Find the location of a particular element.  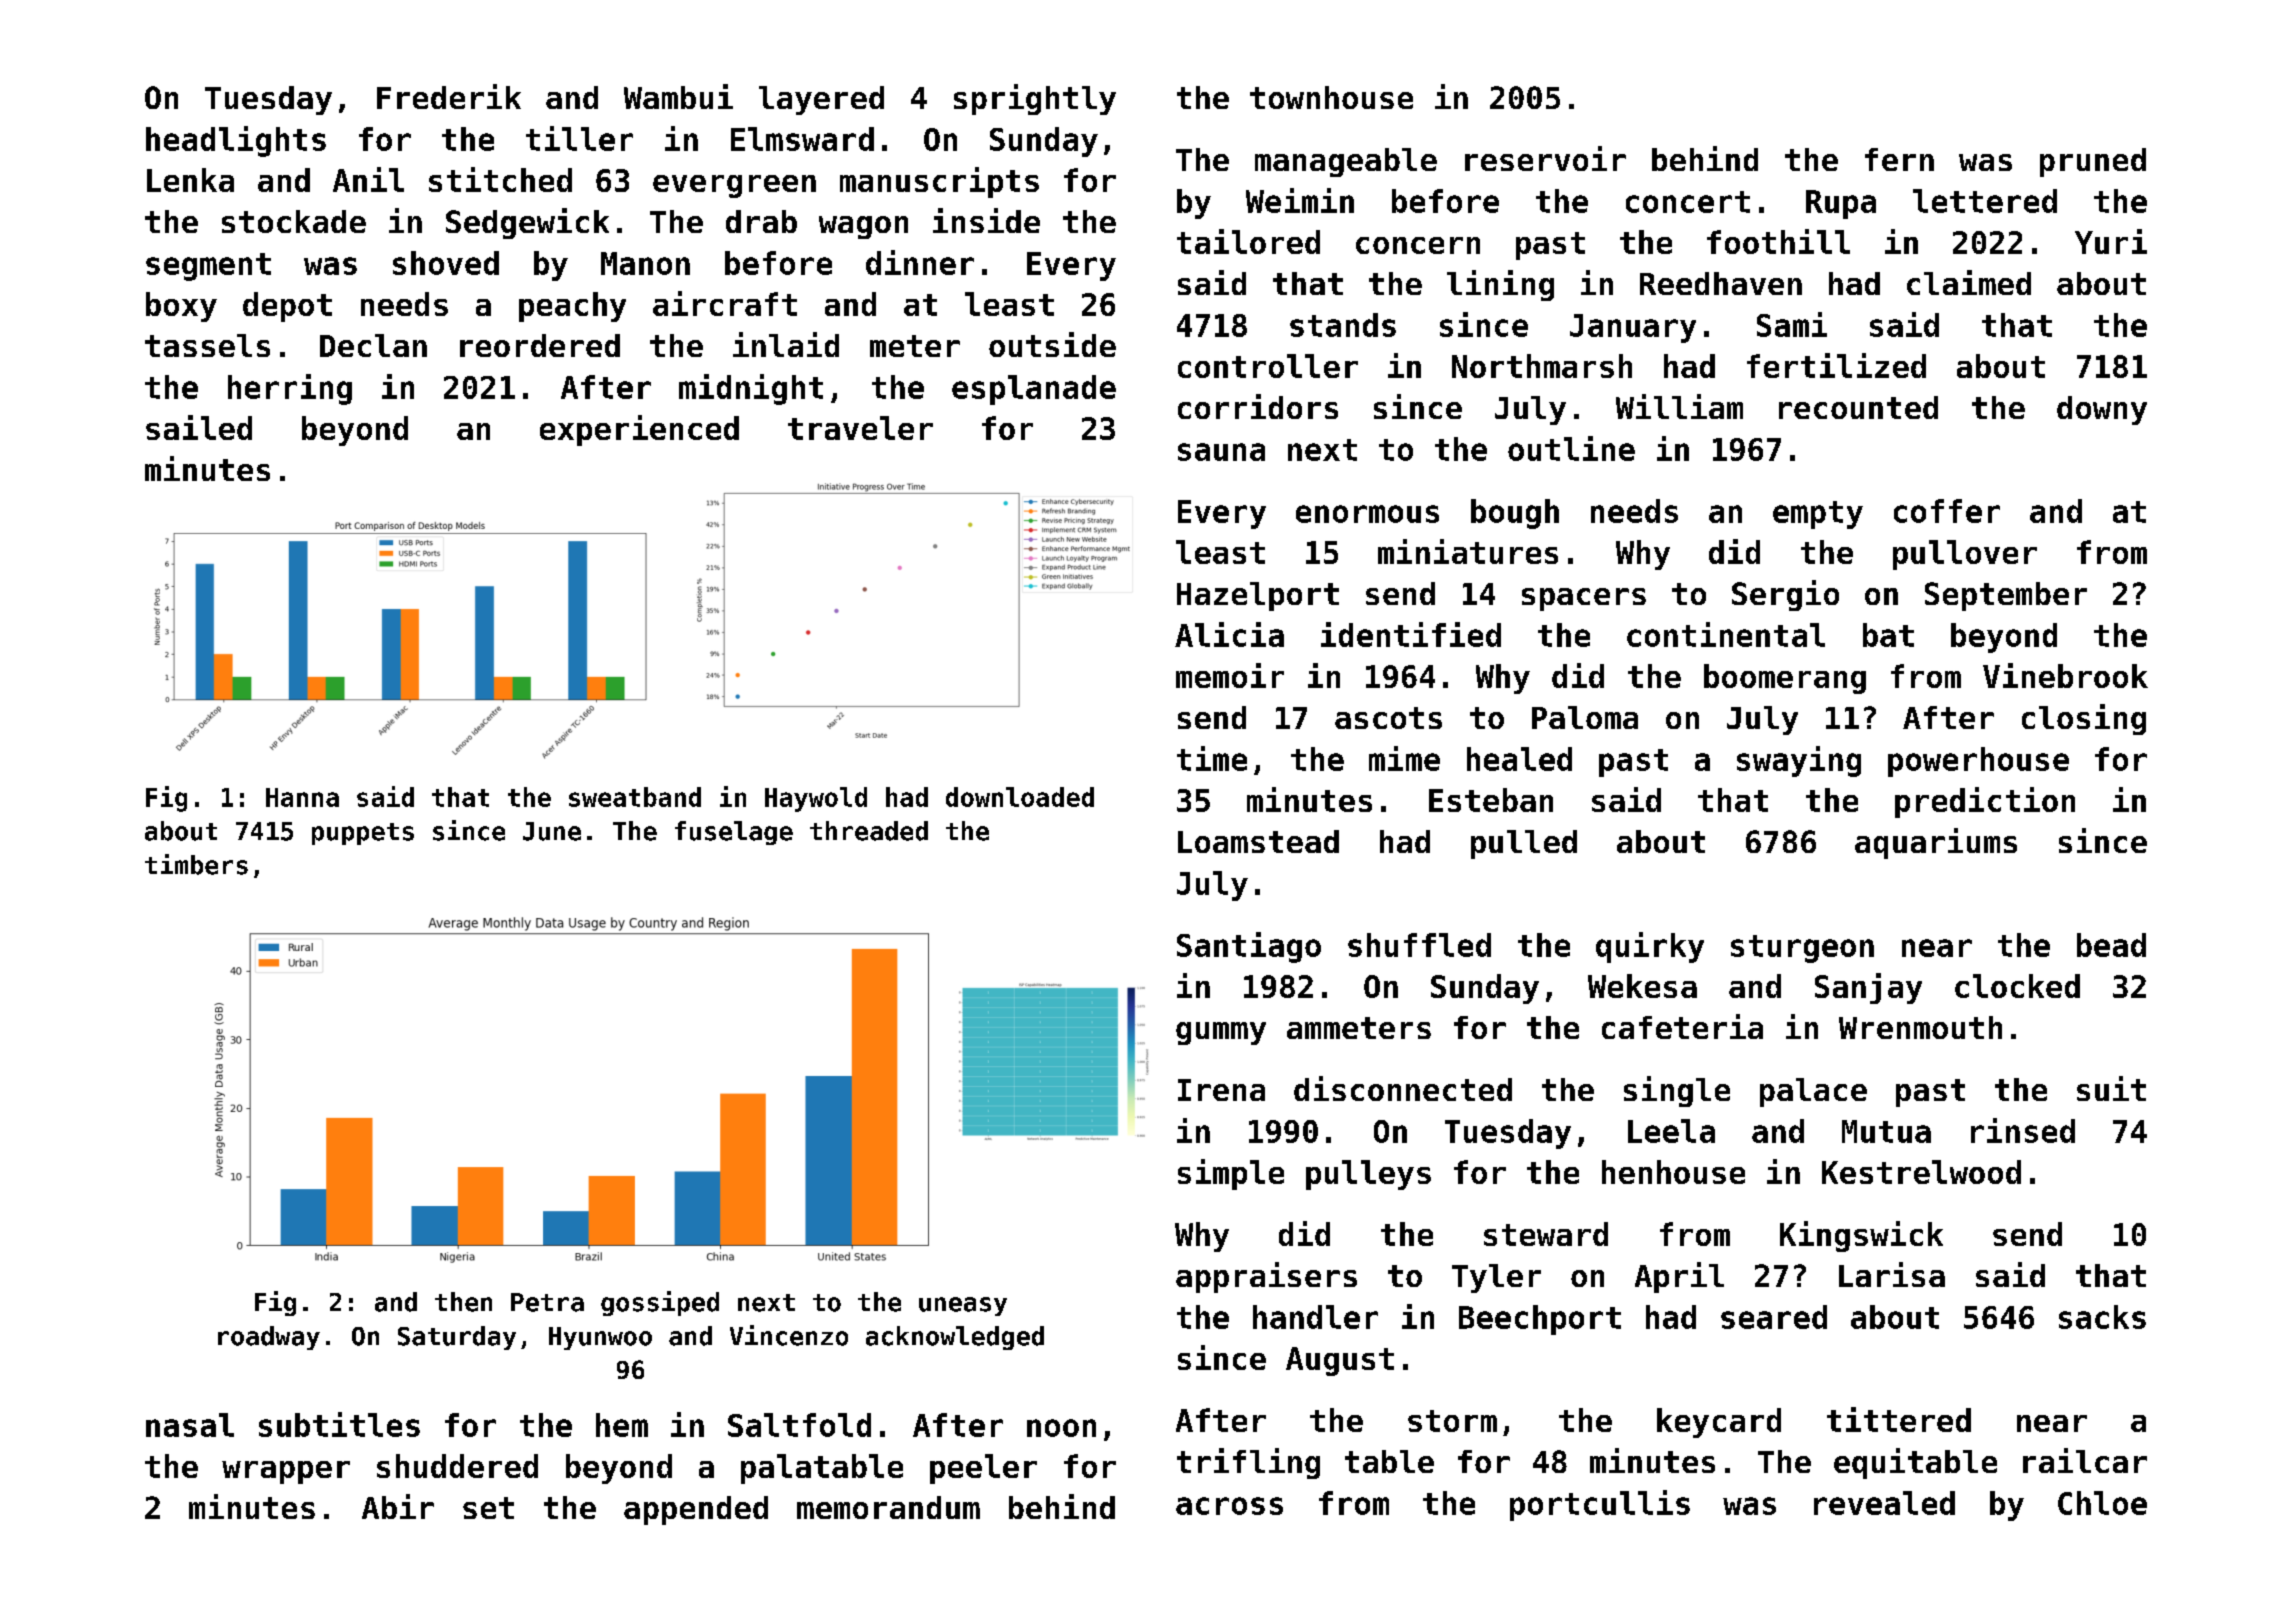

gummy is located at coordinates (1221, 1033).
